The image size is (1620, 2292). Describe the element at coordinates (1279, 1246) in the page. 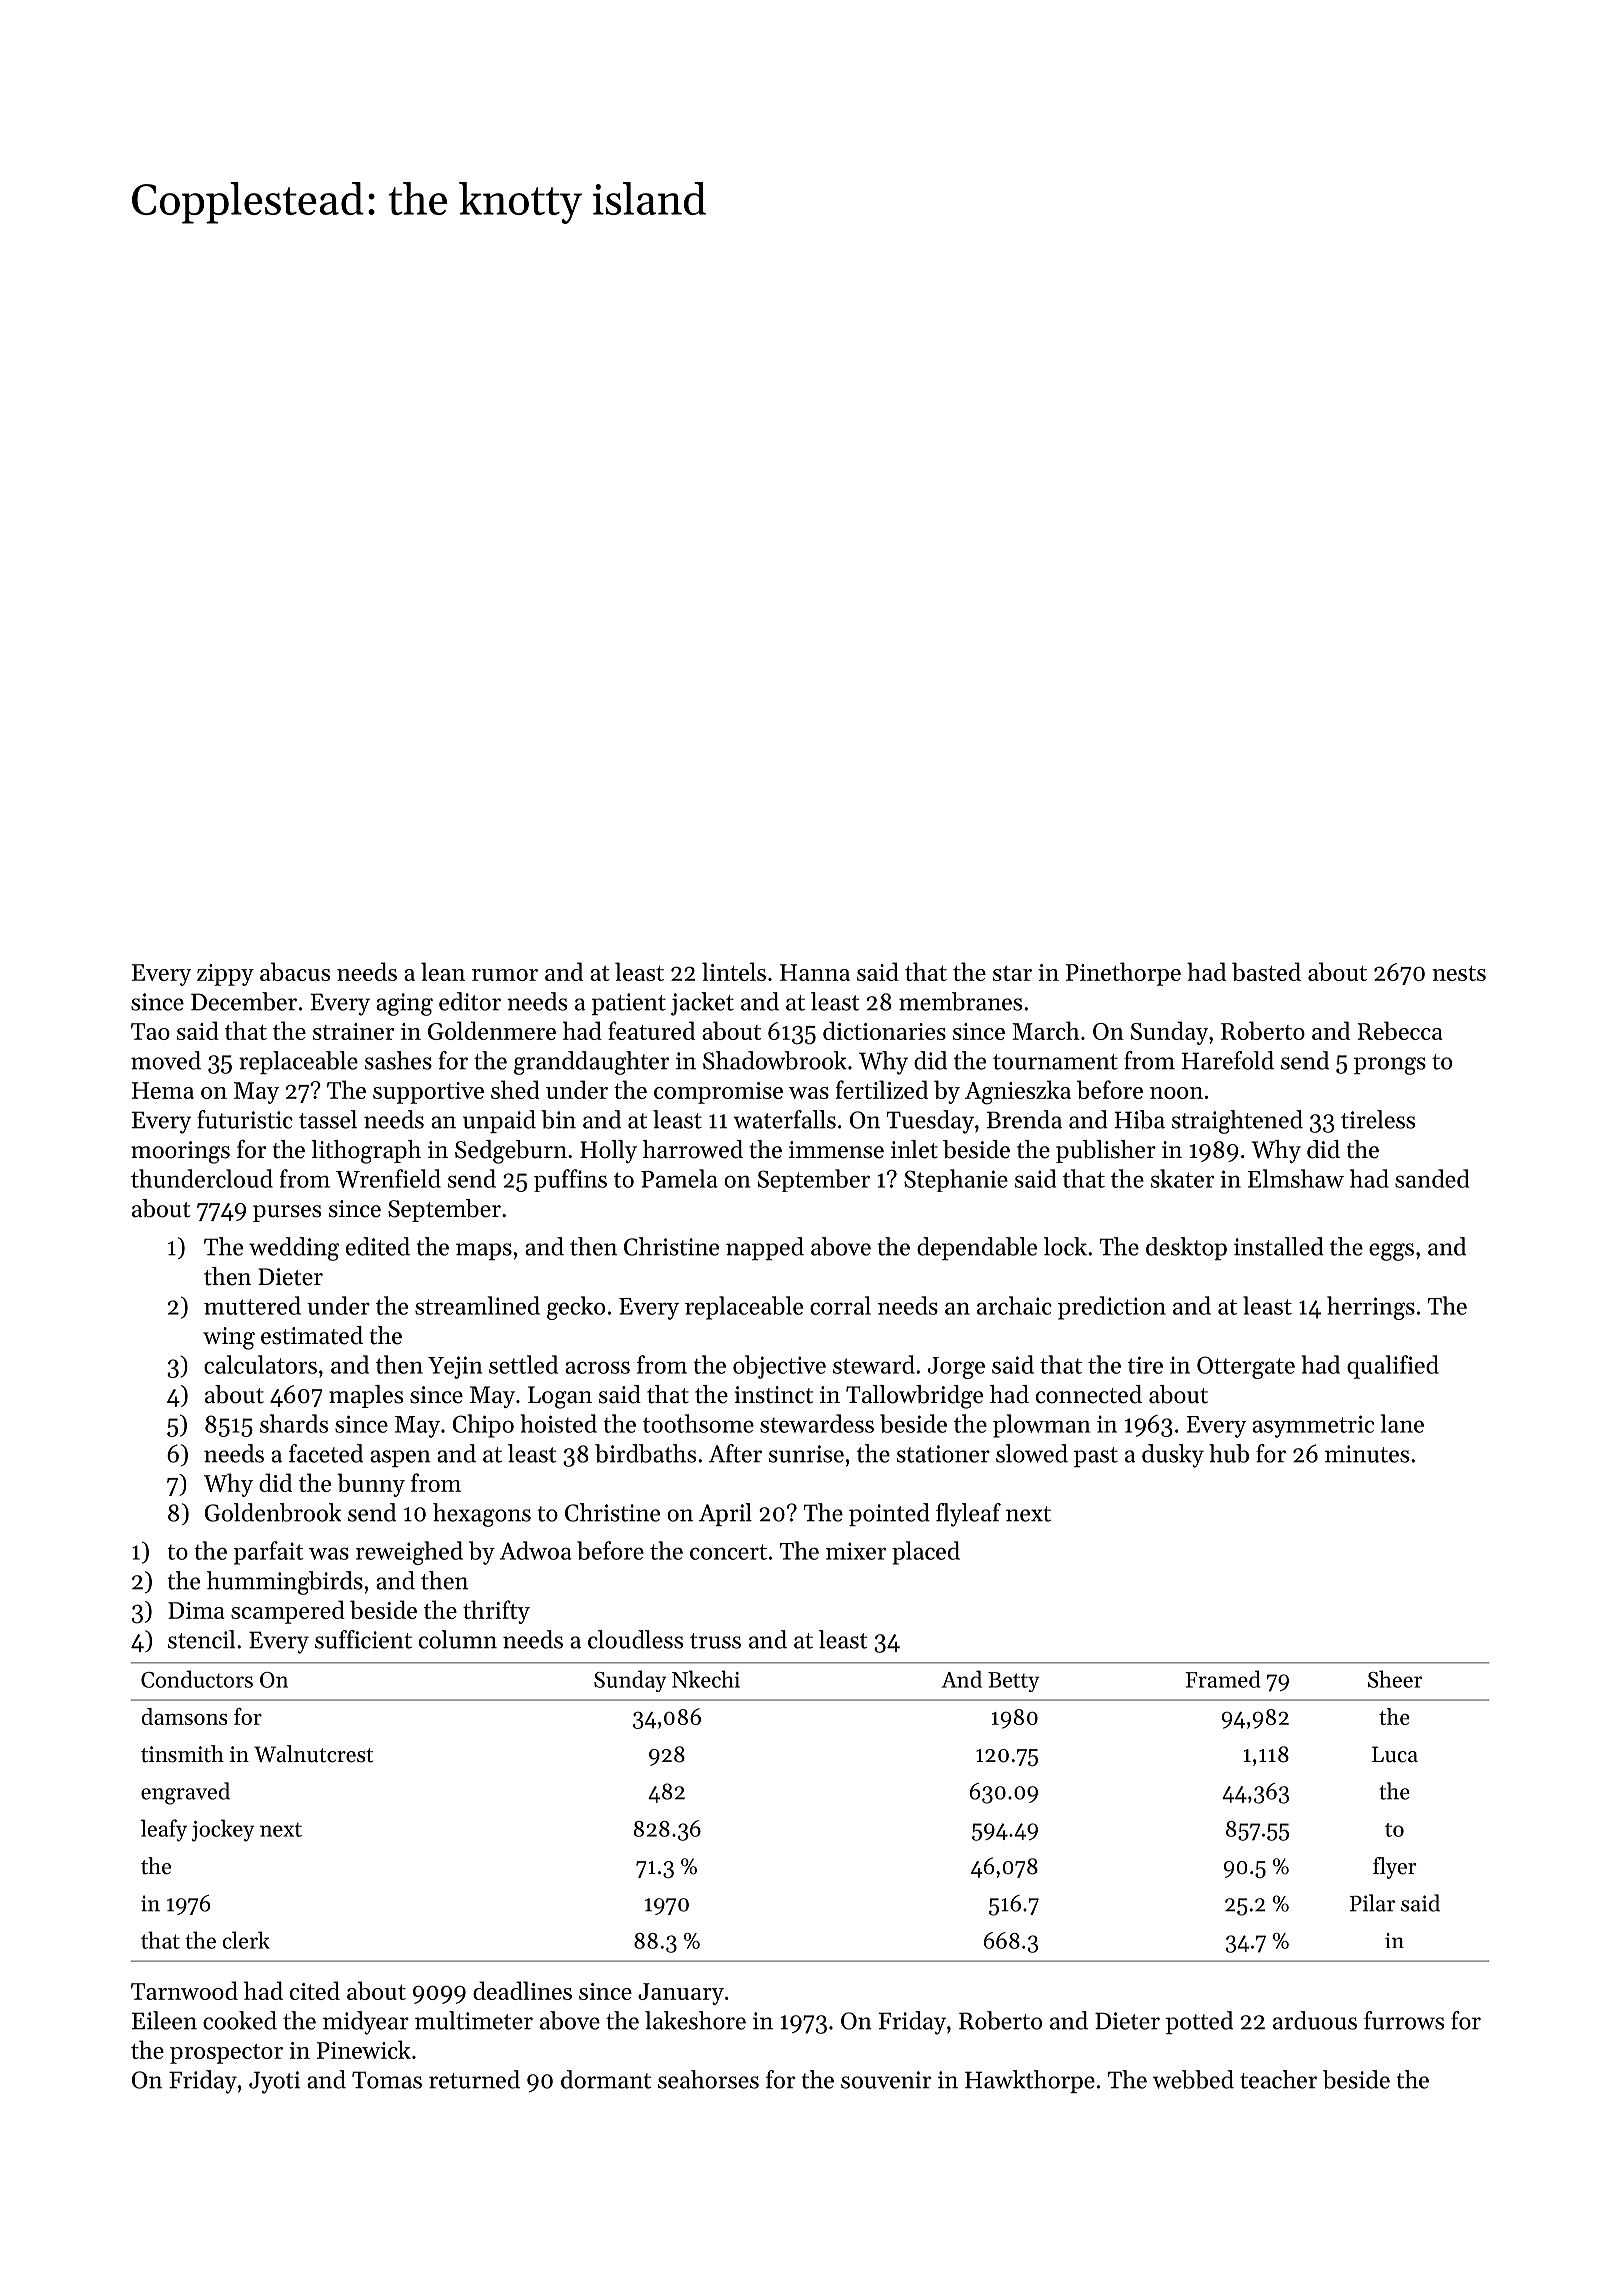

I see `installed` at that location.
